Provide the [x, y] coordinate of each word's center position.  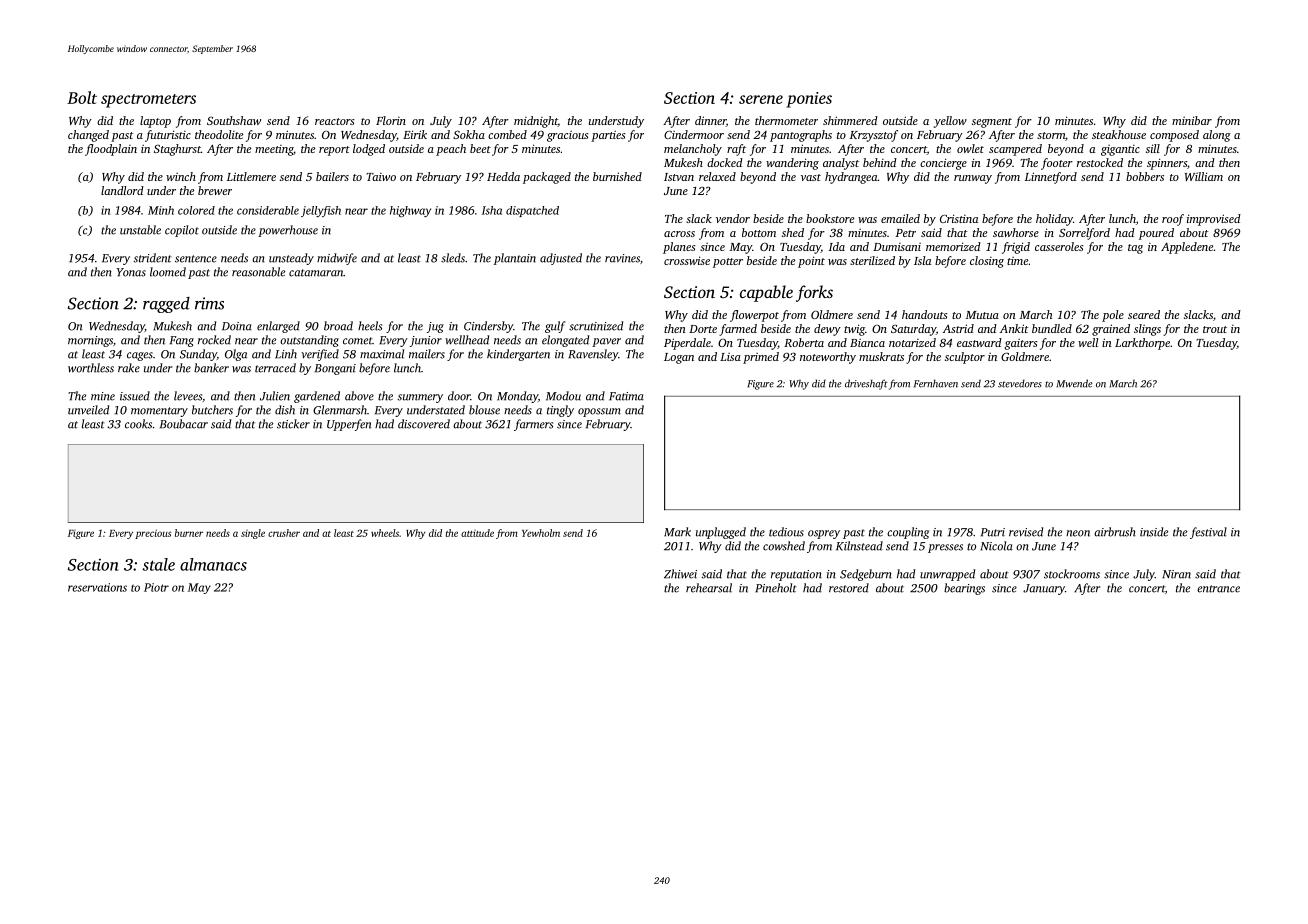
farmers [533, 425]
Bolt [82, 97]
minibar [1192, 120]
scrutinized [596, 326]
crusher [284, 533]
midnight [536, 122]
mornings [90, 341]
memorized [953, 246]
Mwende [1074, 383]
